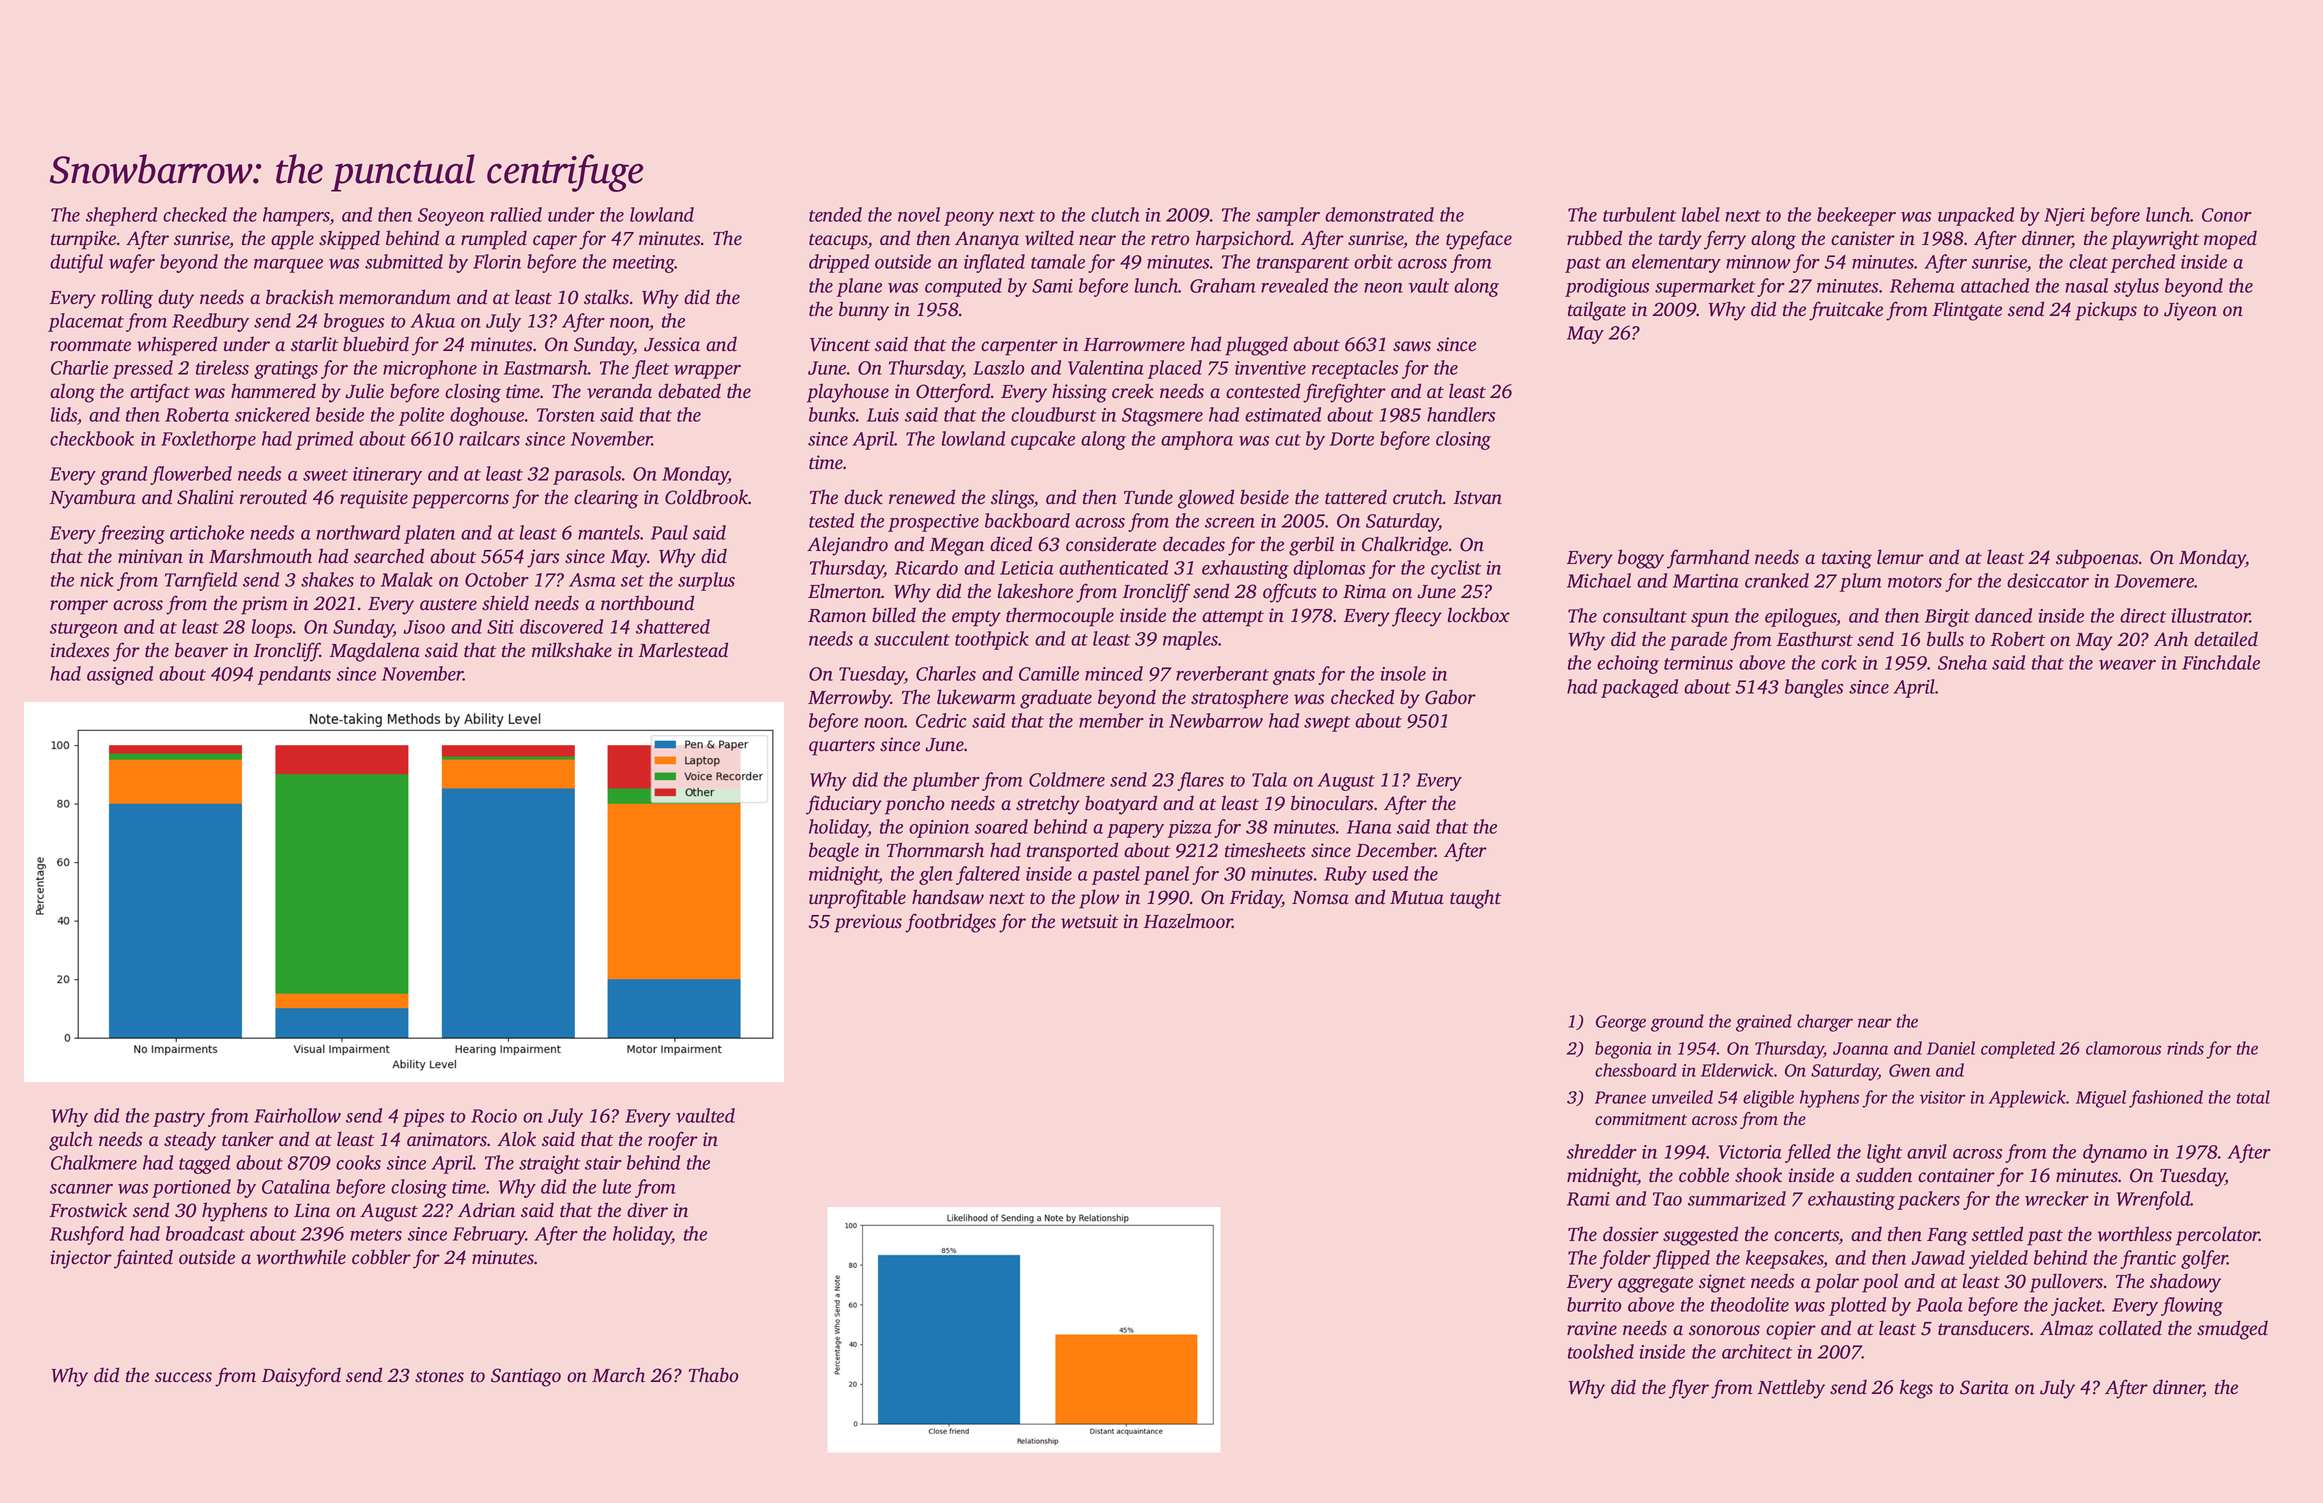 Image resolution: width=2323 pixels, height=1503 pixels. What do you see at coordinates (1856, 216) in the screenshot?
I see `beekeeper` at bounding box center [1856, 216].
